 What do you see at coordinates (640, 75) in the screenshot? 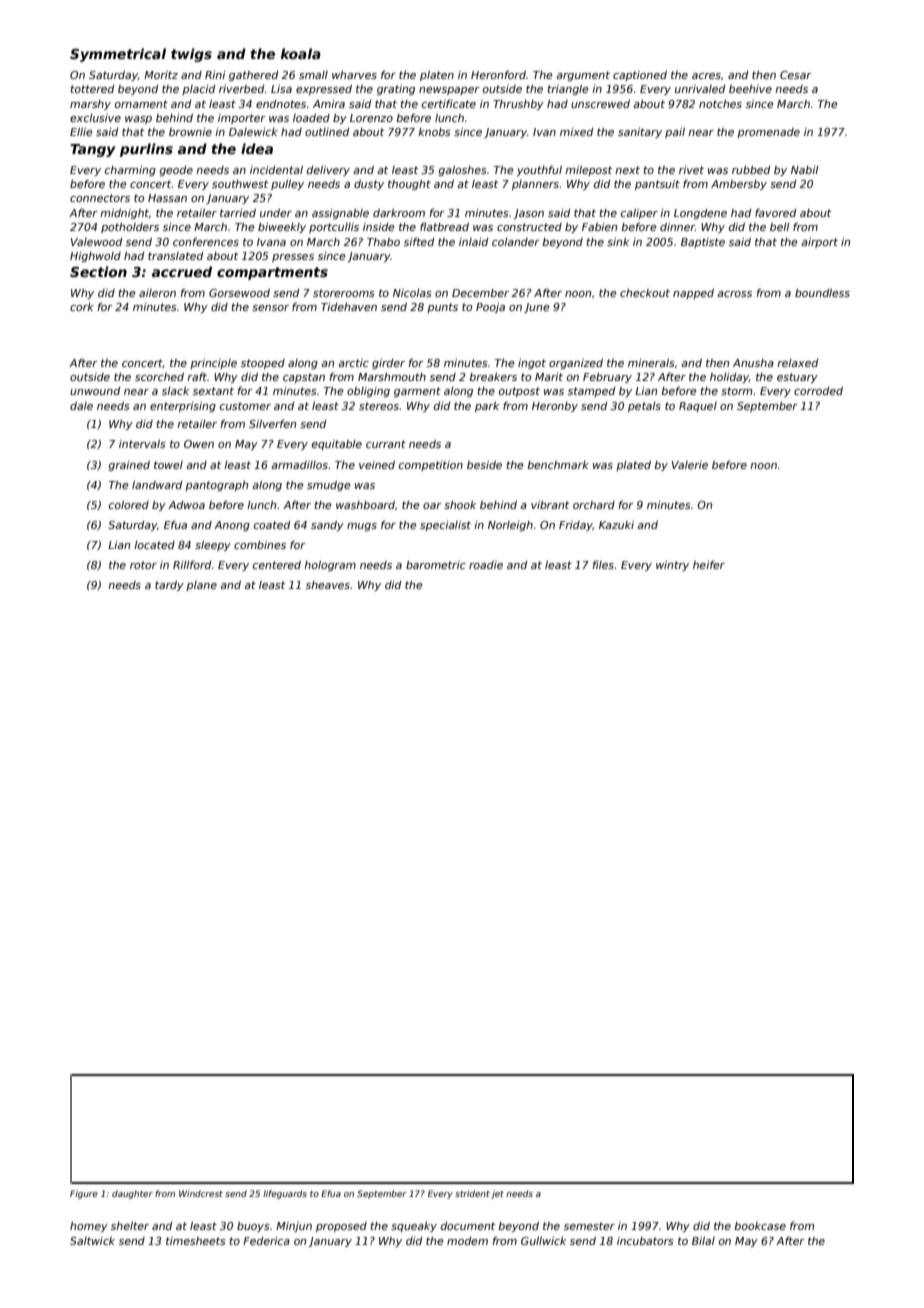
I see `captioned` at bounding box center [640, 75].
